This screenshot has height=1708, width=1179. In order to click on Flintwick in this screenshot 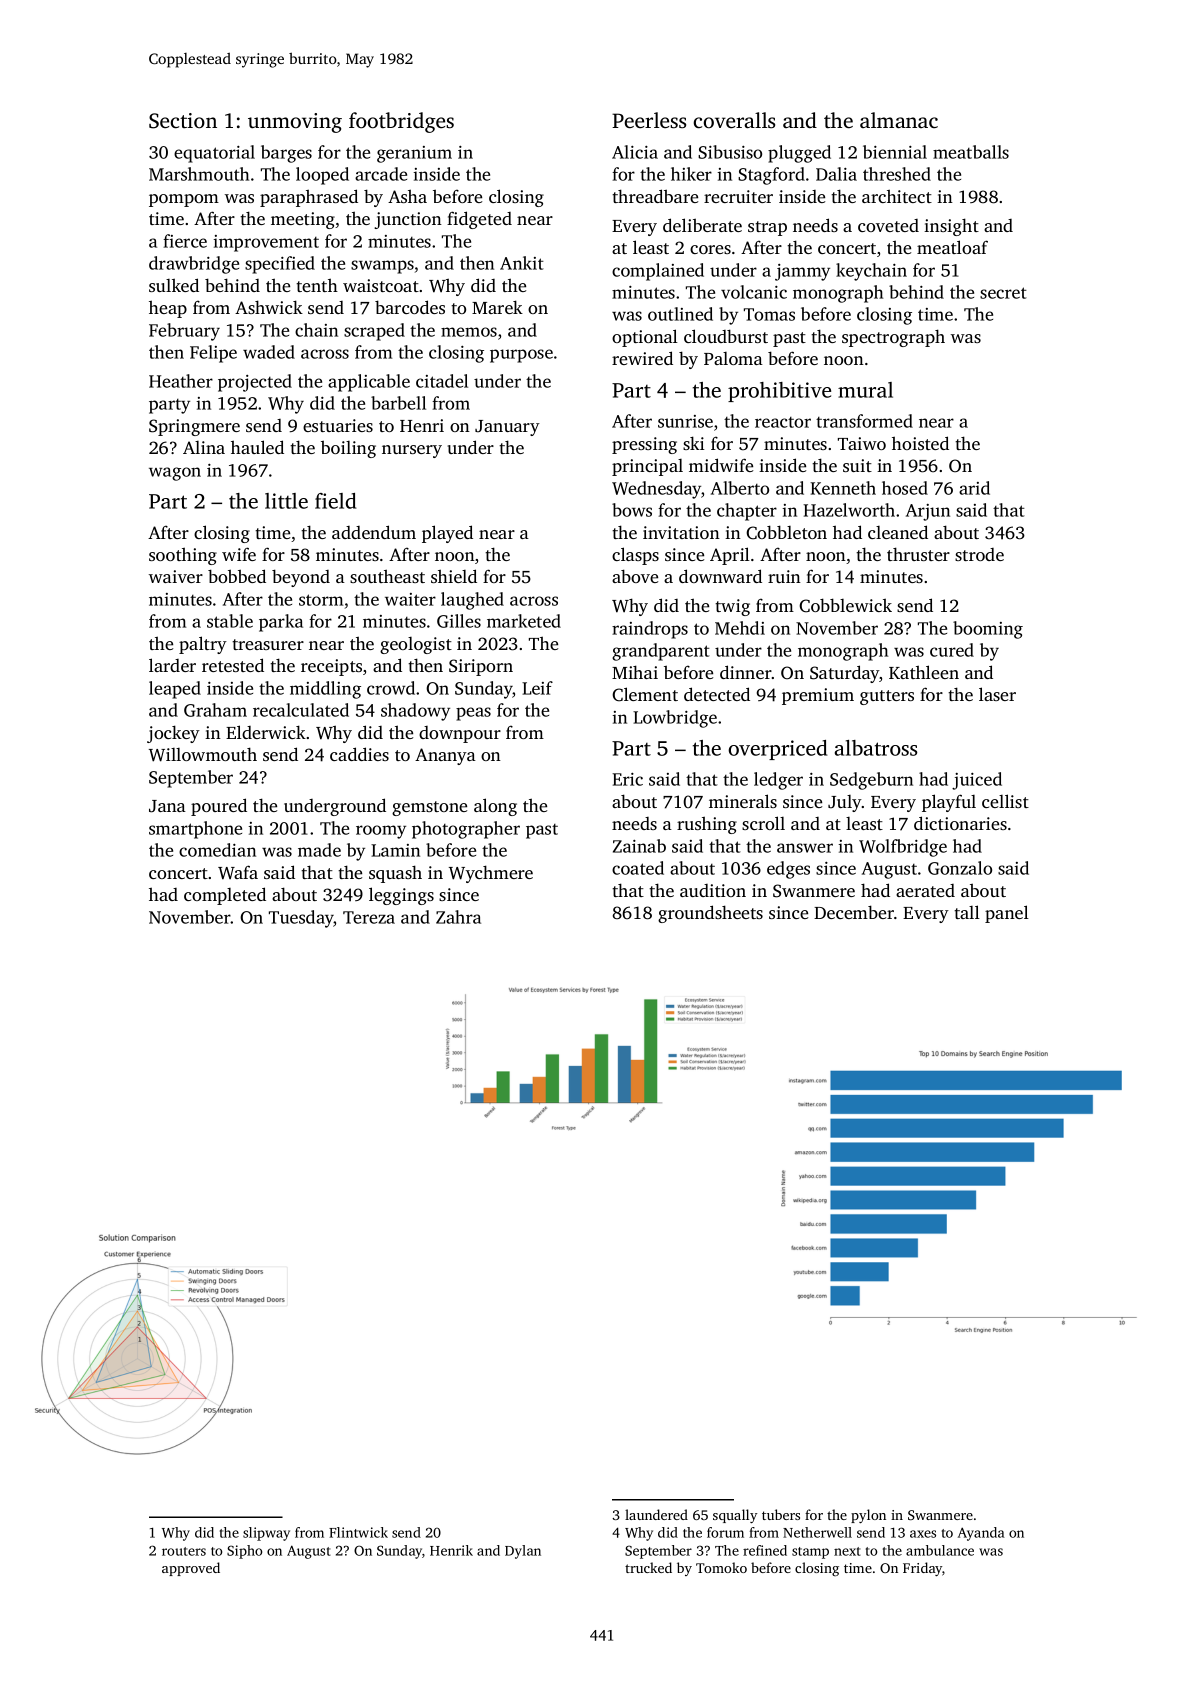, I will do `click(358, 1532)`.
